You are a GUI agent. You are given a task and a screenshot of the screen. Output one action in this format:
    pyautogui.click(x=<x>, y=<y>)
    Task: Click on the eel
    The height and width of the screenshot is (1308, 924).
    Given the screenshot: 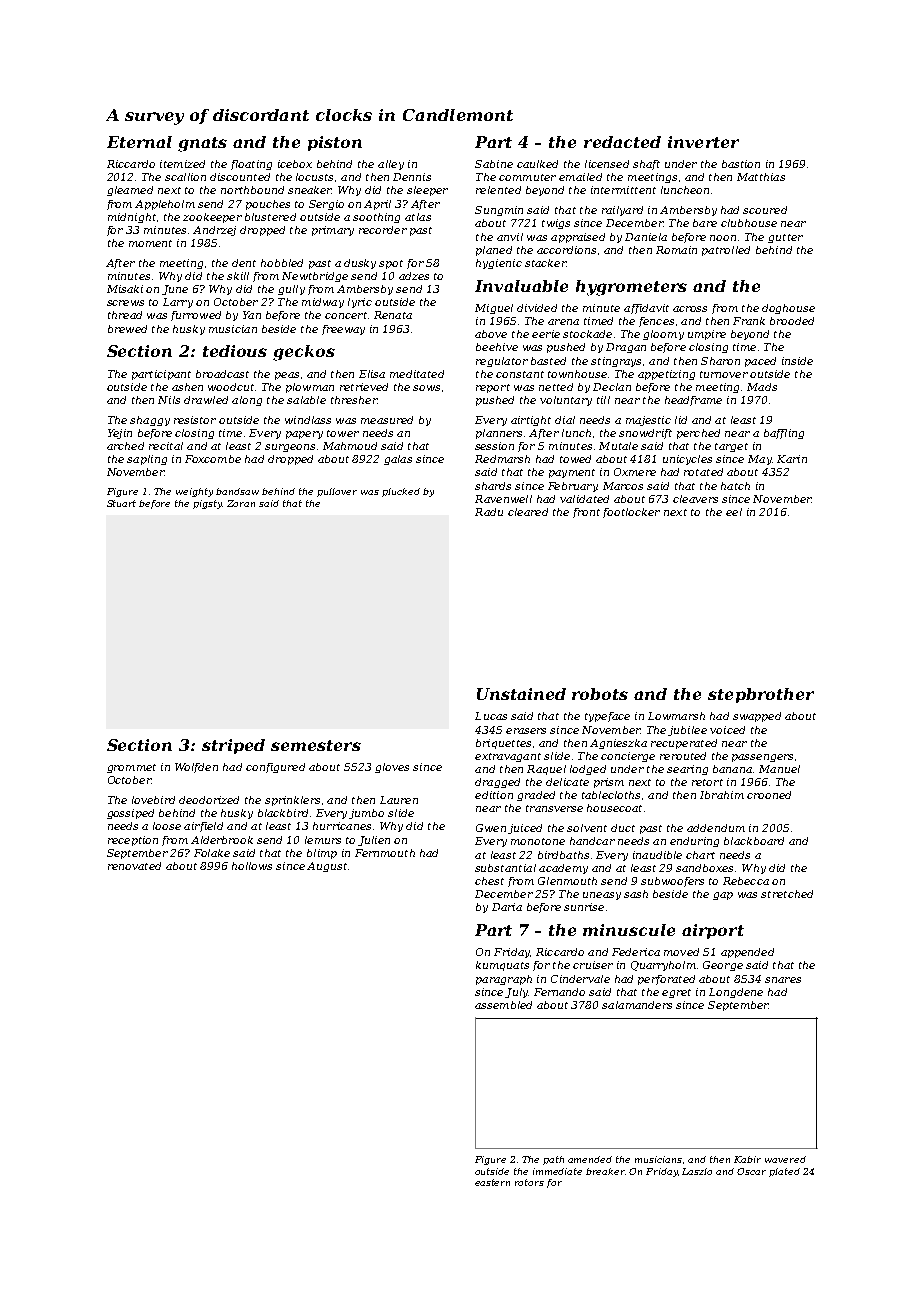 What is the action you would take?
    pyautogui.click(x=734, y=512)
